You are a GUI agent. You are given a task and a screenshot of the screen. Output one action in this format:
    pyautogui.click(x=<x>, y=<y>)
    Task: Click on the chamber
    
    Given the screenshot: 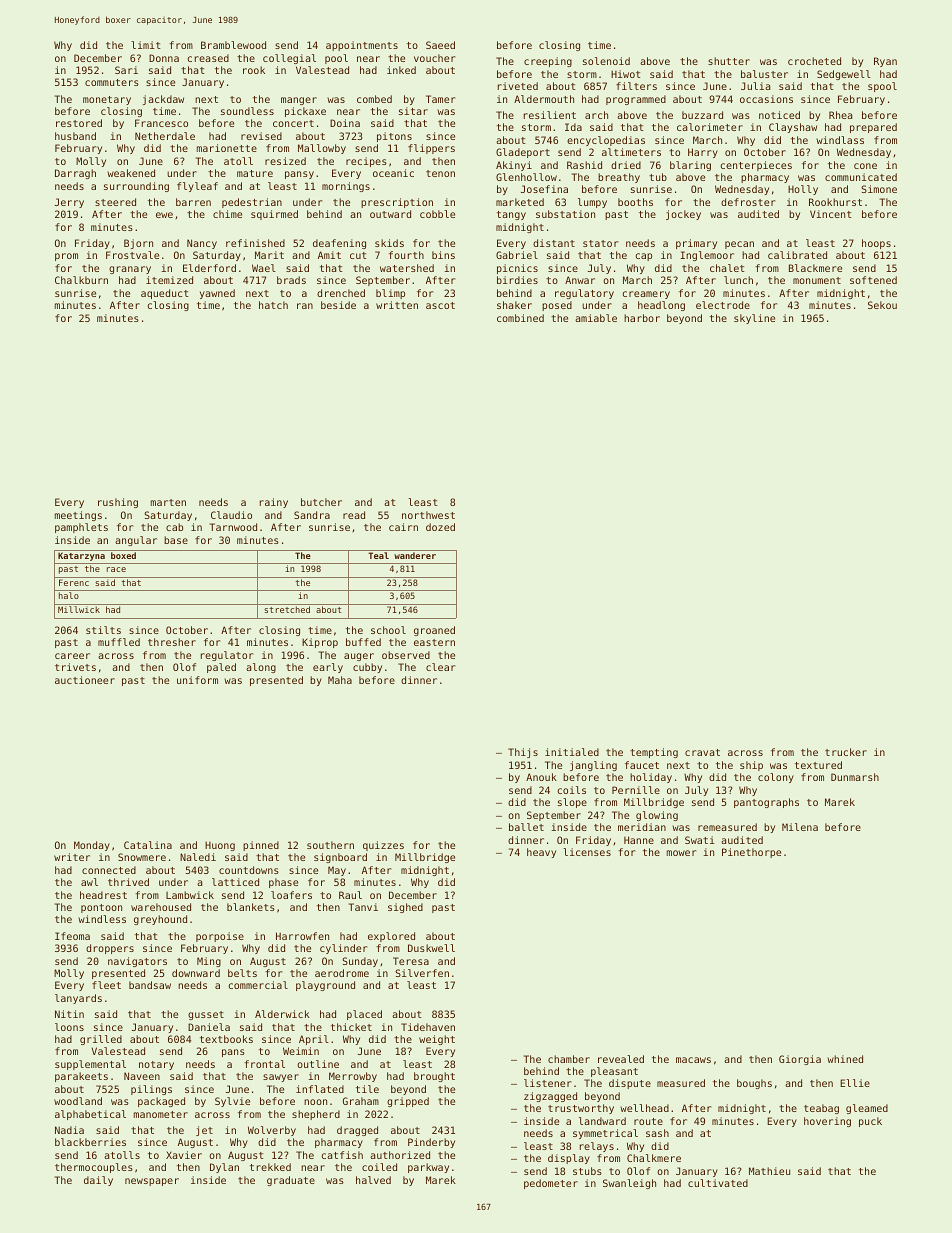 What is the action you would take?
    pyautogui.click(x=569, y=1059)
